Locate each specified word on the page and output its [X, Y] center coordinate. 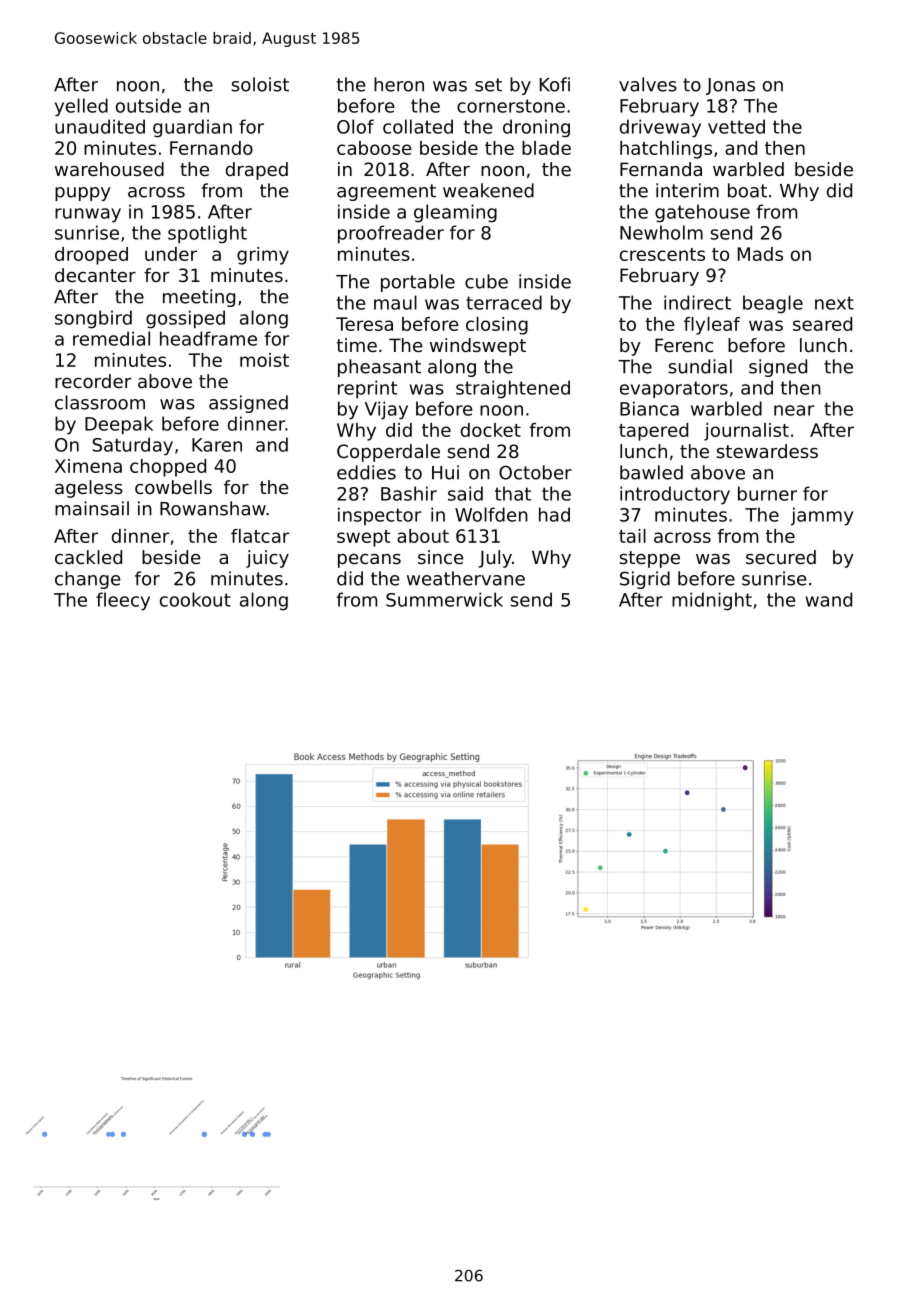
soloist [260, 84]
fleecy [123, 601]
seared [822, 324]
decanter [95, 275]
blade [546, 148]
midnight [712, 601]
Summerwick [444, 599]
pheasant [379, 368]
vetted [736, 126]
